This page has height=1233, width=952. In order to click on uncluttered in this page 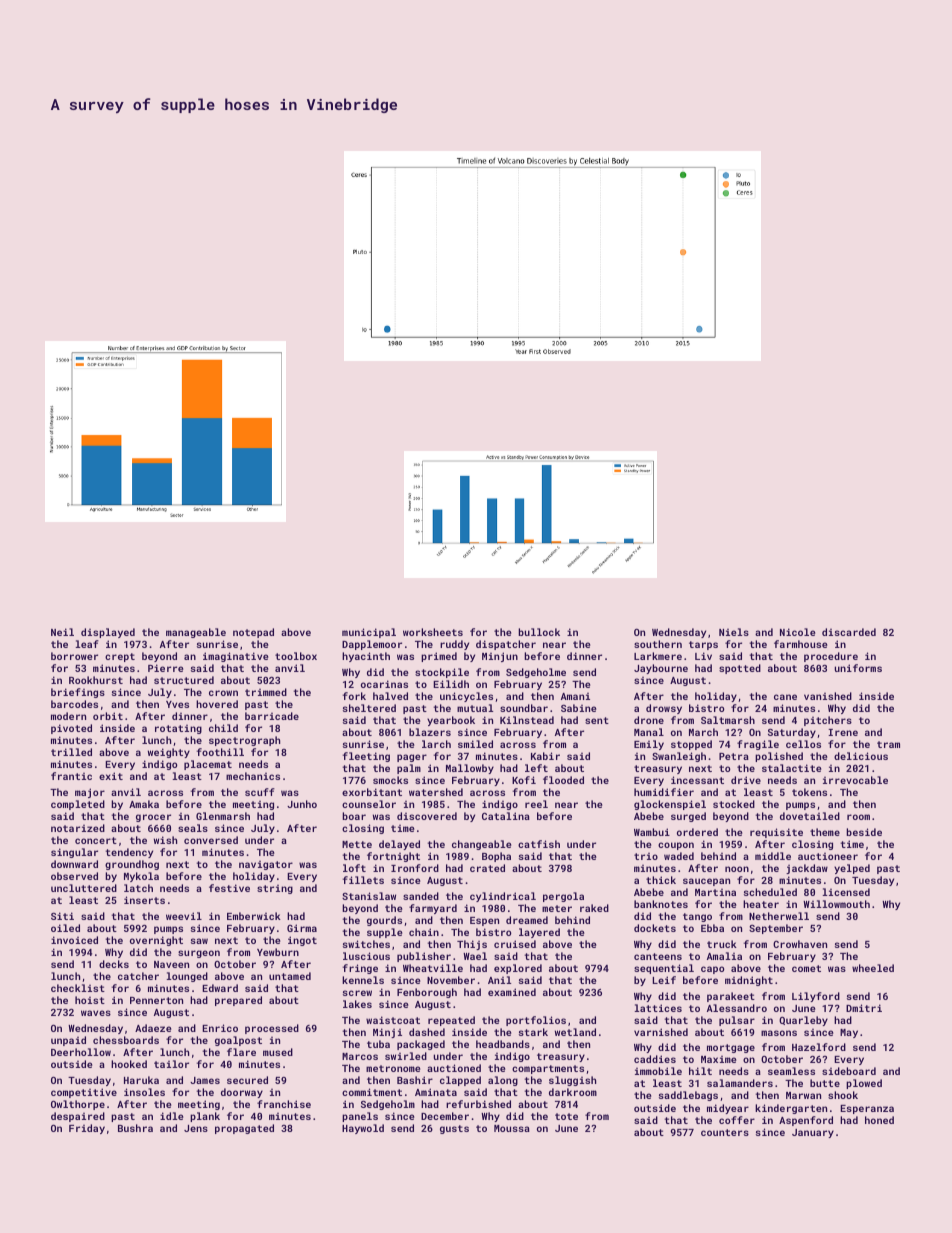, I will do `click(84, 888)`.
